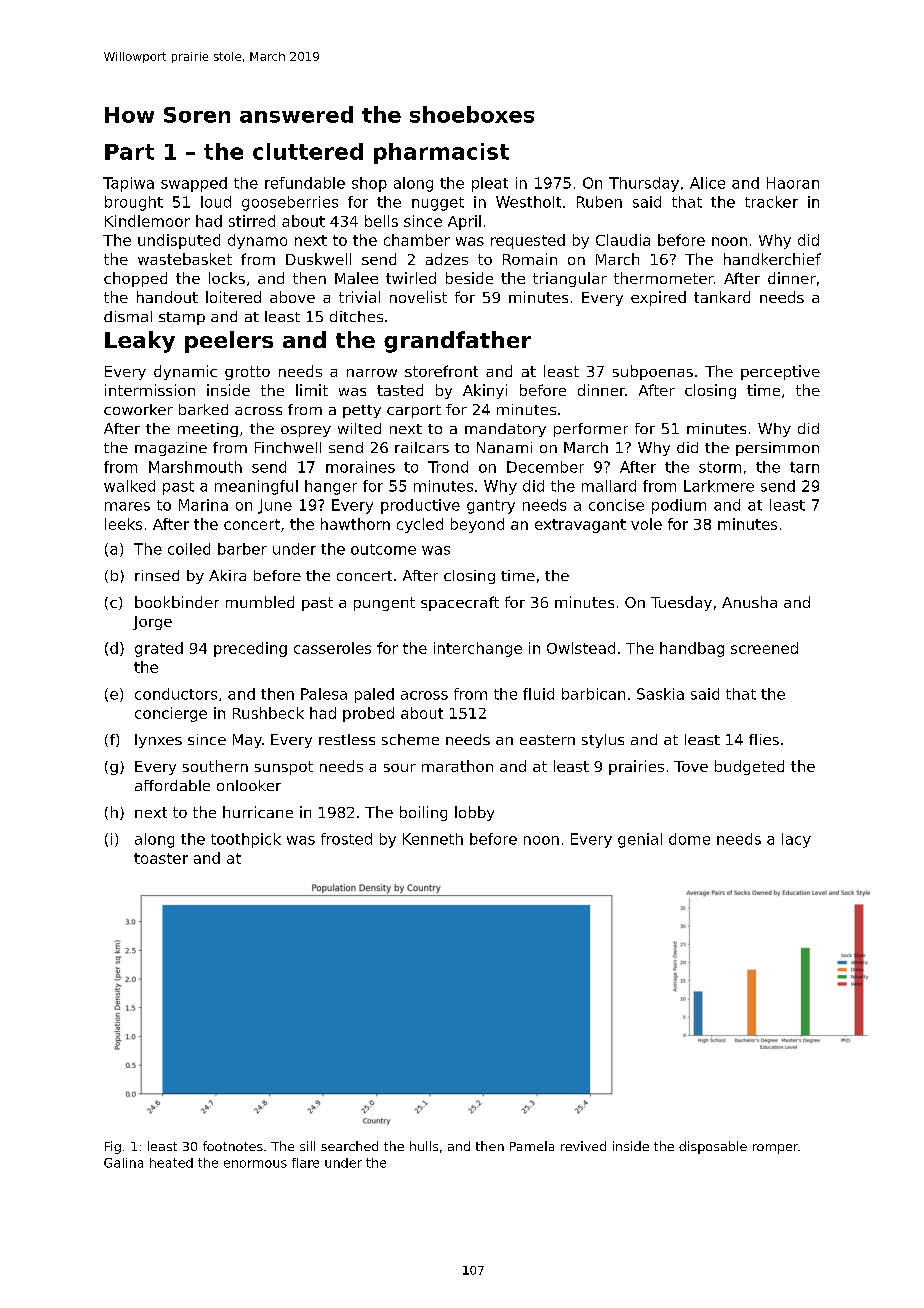 This page has height=1308, width=924. I want to click on outcome, so click(383, 549).
